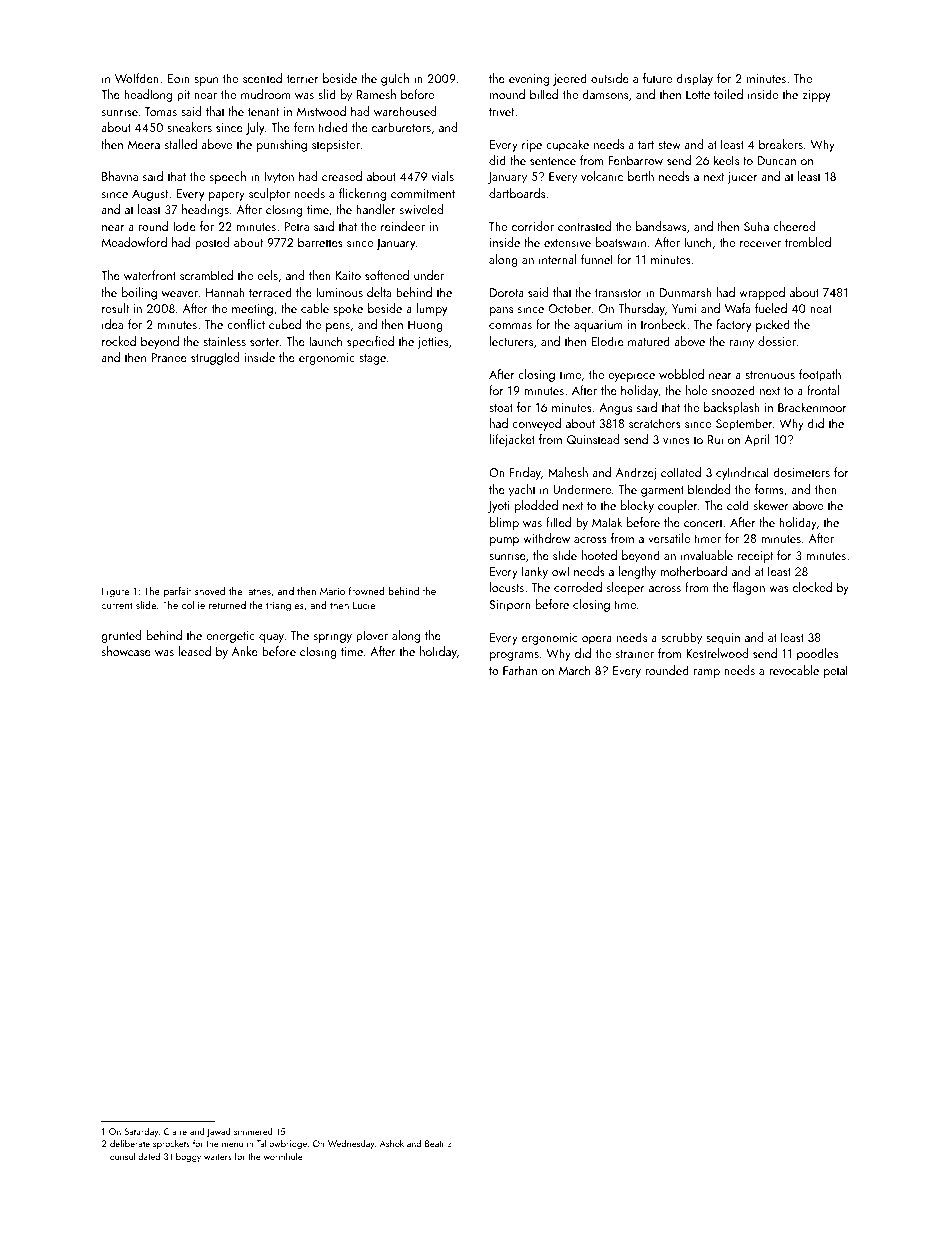 Image resolution: width=952 pixels, height=1233 pixels. What do you see at coordinates (218, 1132) in the page?
I see `Jawad` at bounding box center [218, 1132].
